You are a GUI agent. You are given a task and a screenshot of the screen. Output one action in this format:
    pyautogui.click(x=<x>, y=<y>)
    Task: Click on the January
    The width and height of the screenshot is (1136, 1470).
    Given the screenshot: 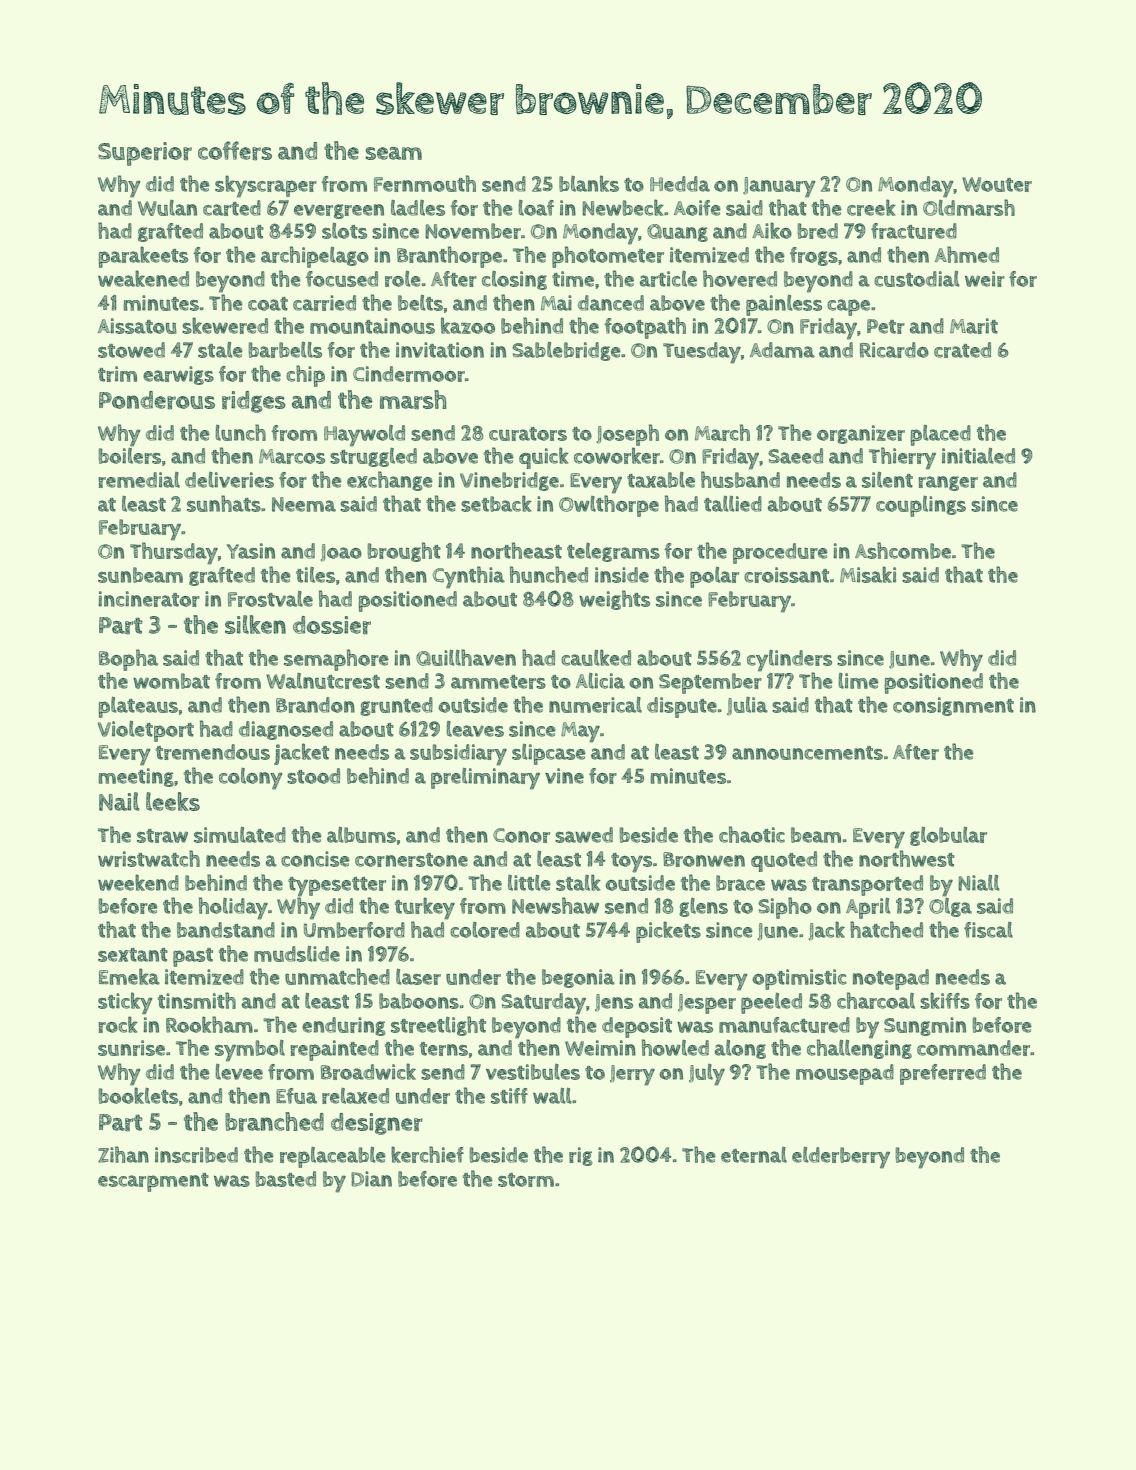 What is the action you would take?
    pyautogui.click(x=779, y=187)
